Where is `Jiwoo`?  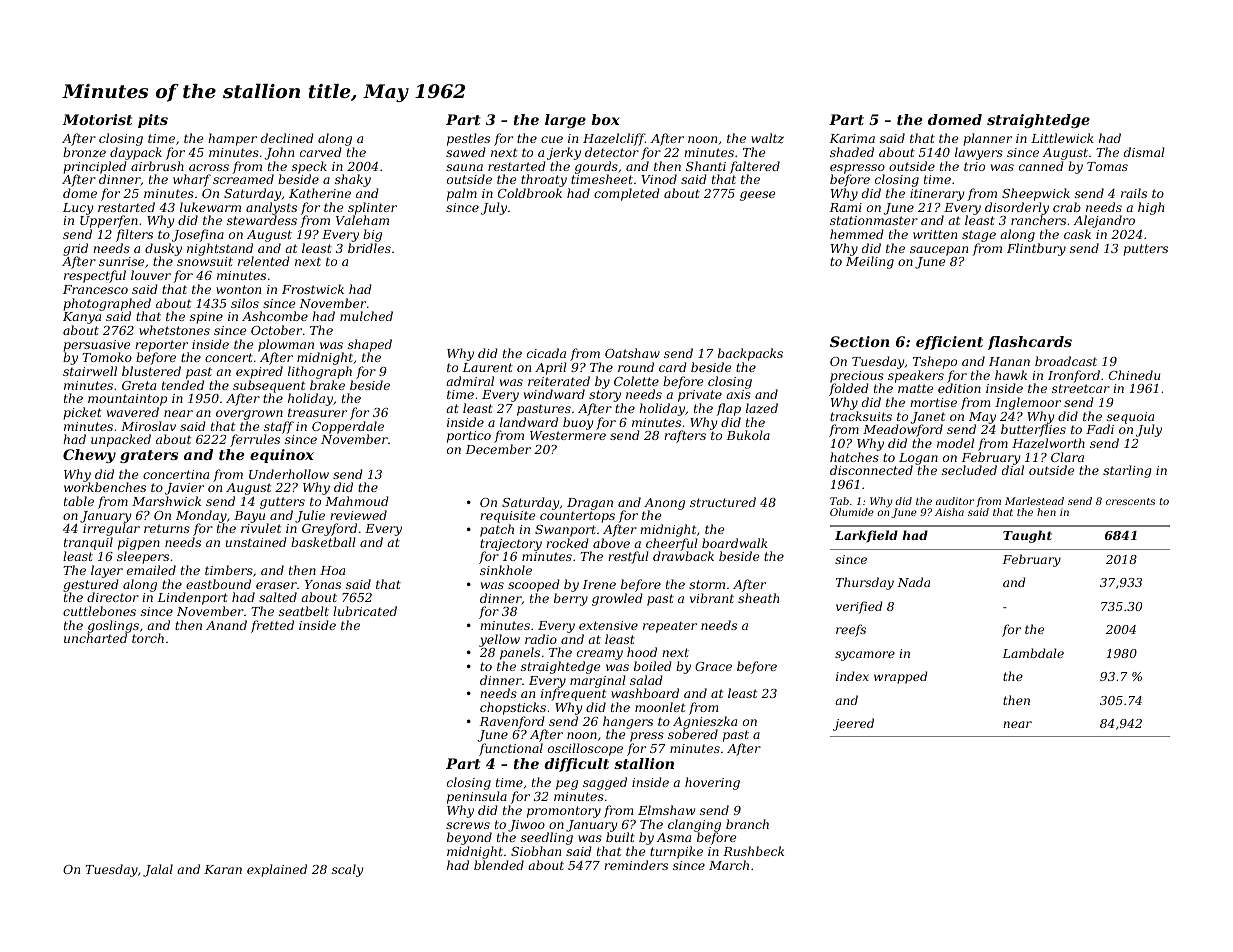
Jiwoo is located at coordinates (526, 826).
